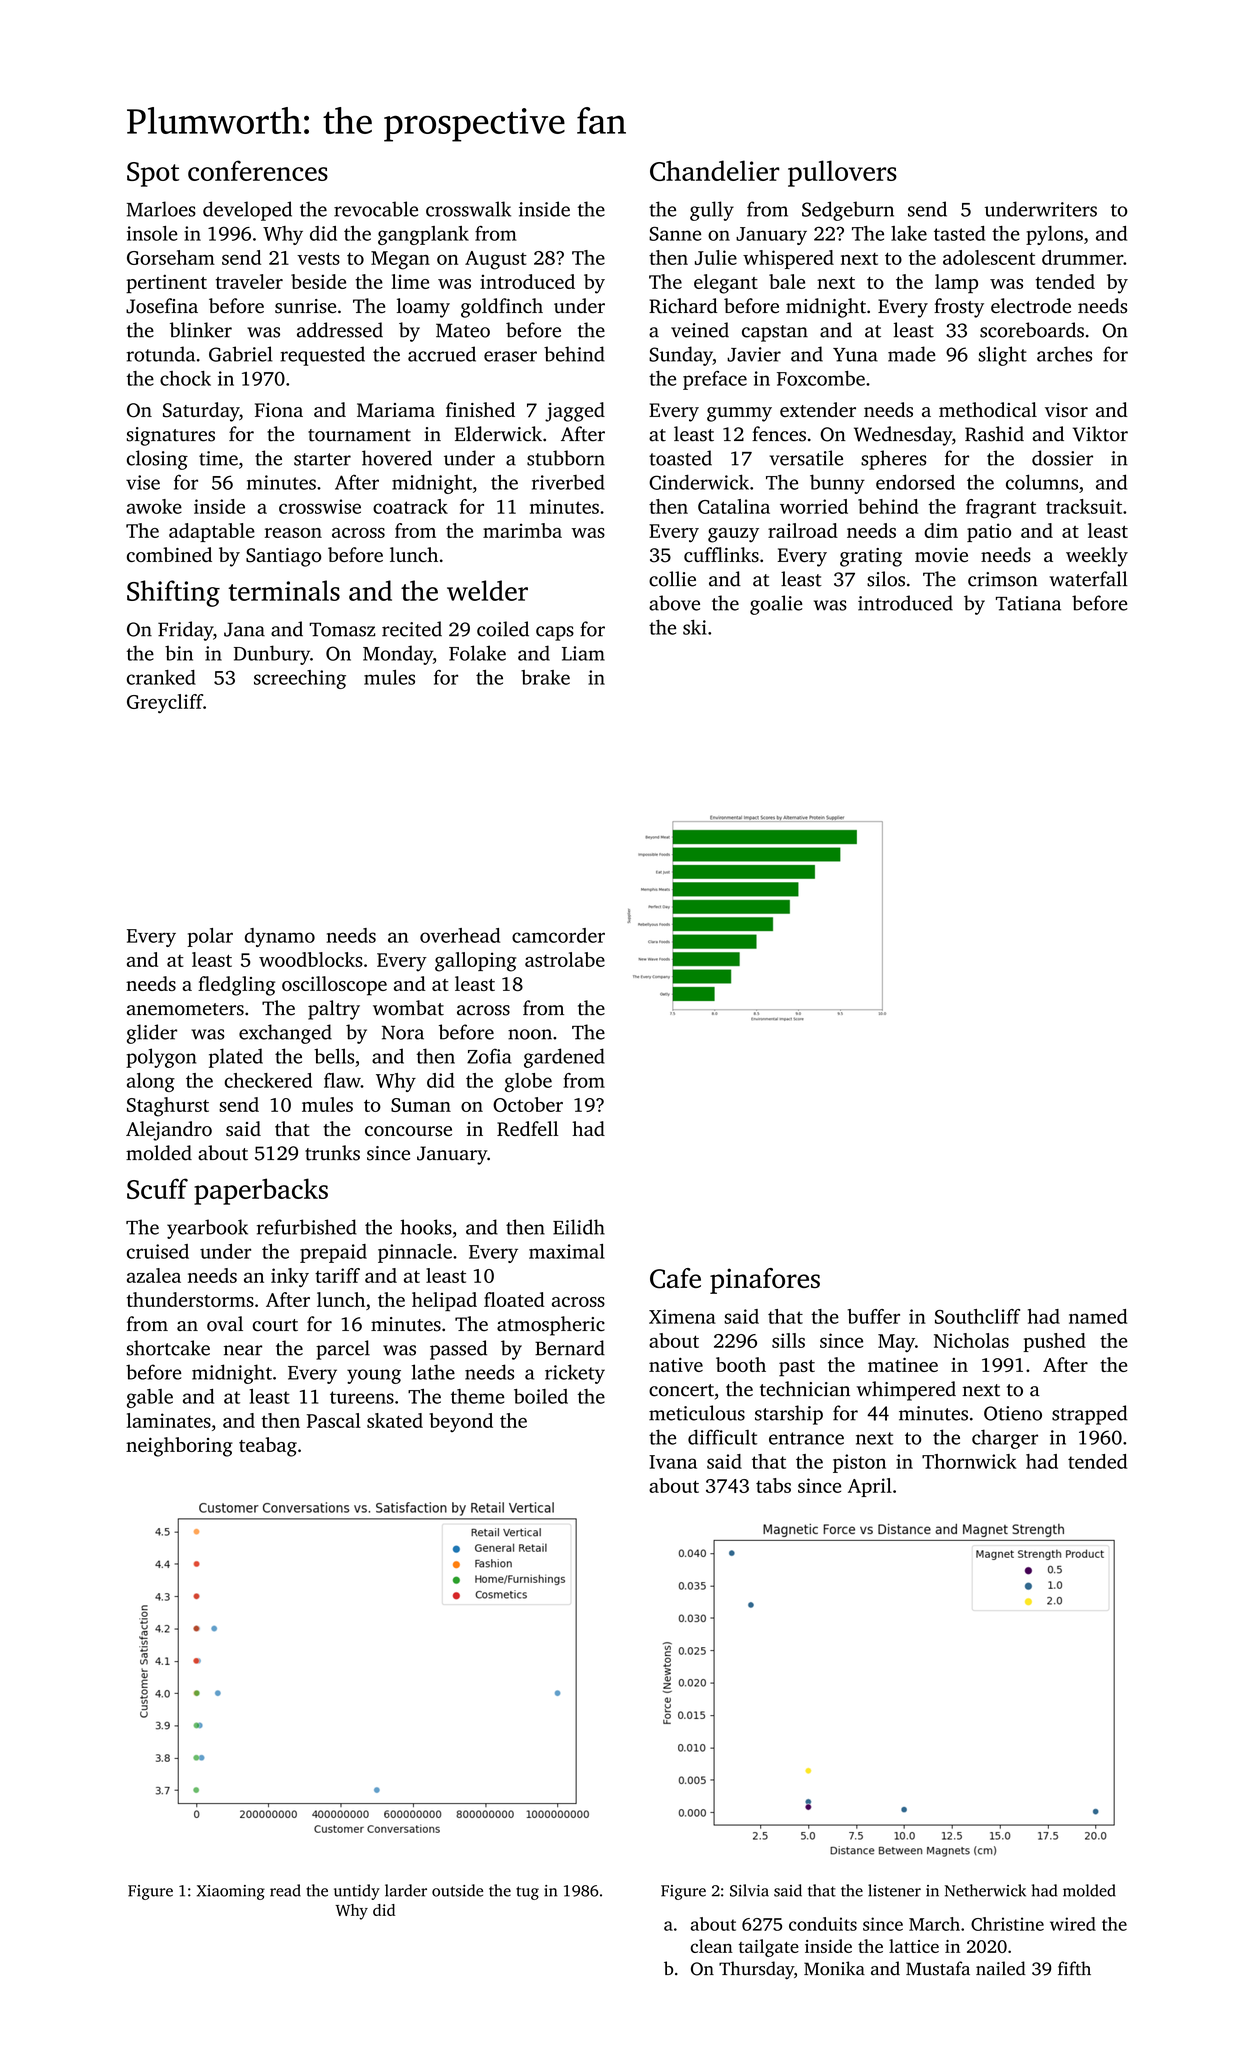 This page has width=1254, height=2065. I want to click on arches, so click(1064, 354).
